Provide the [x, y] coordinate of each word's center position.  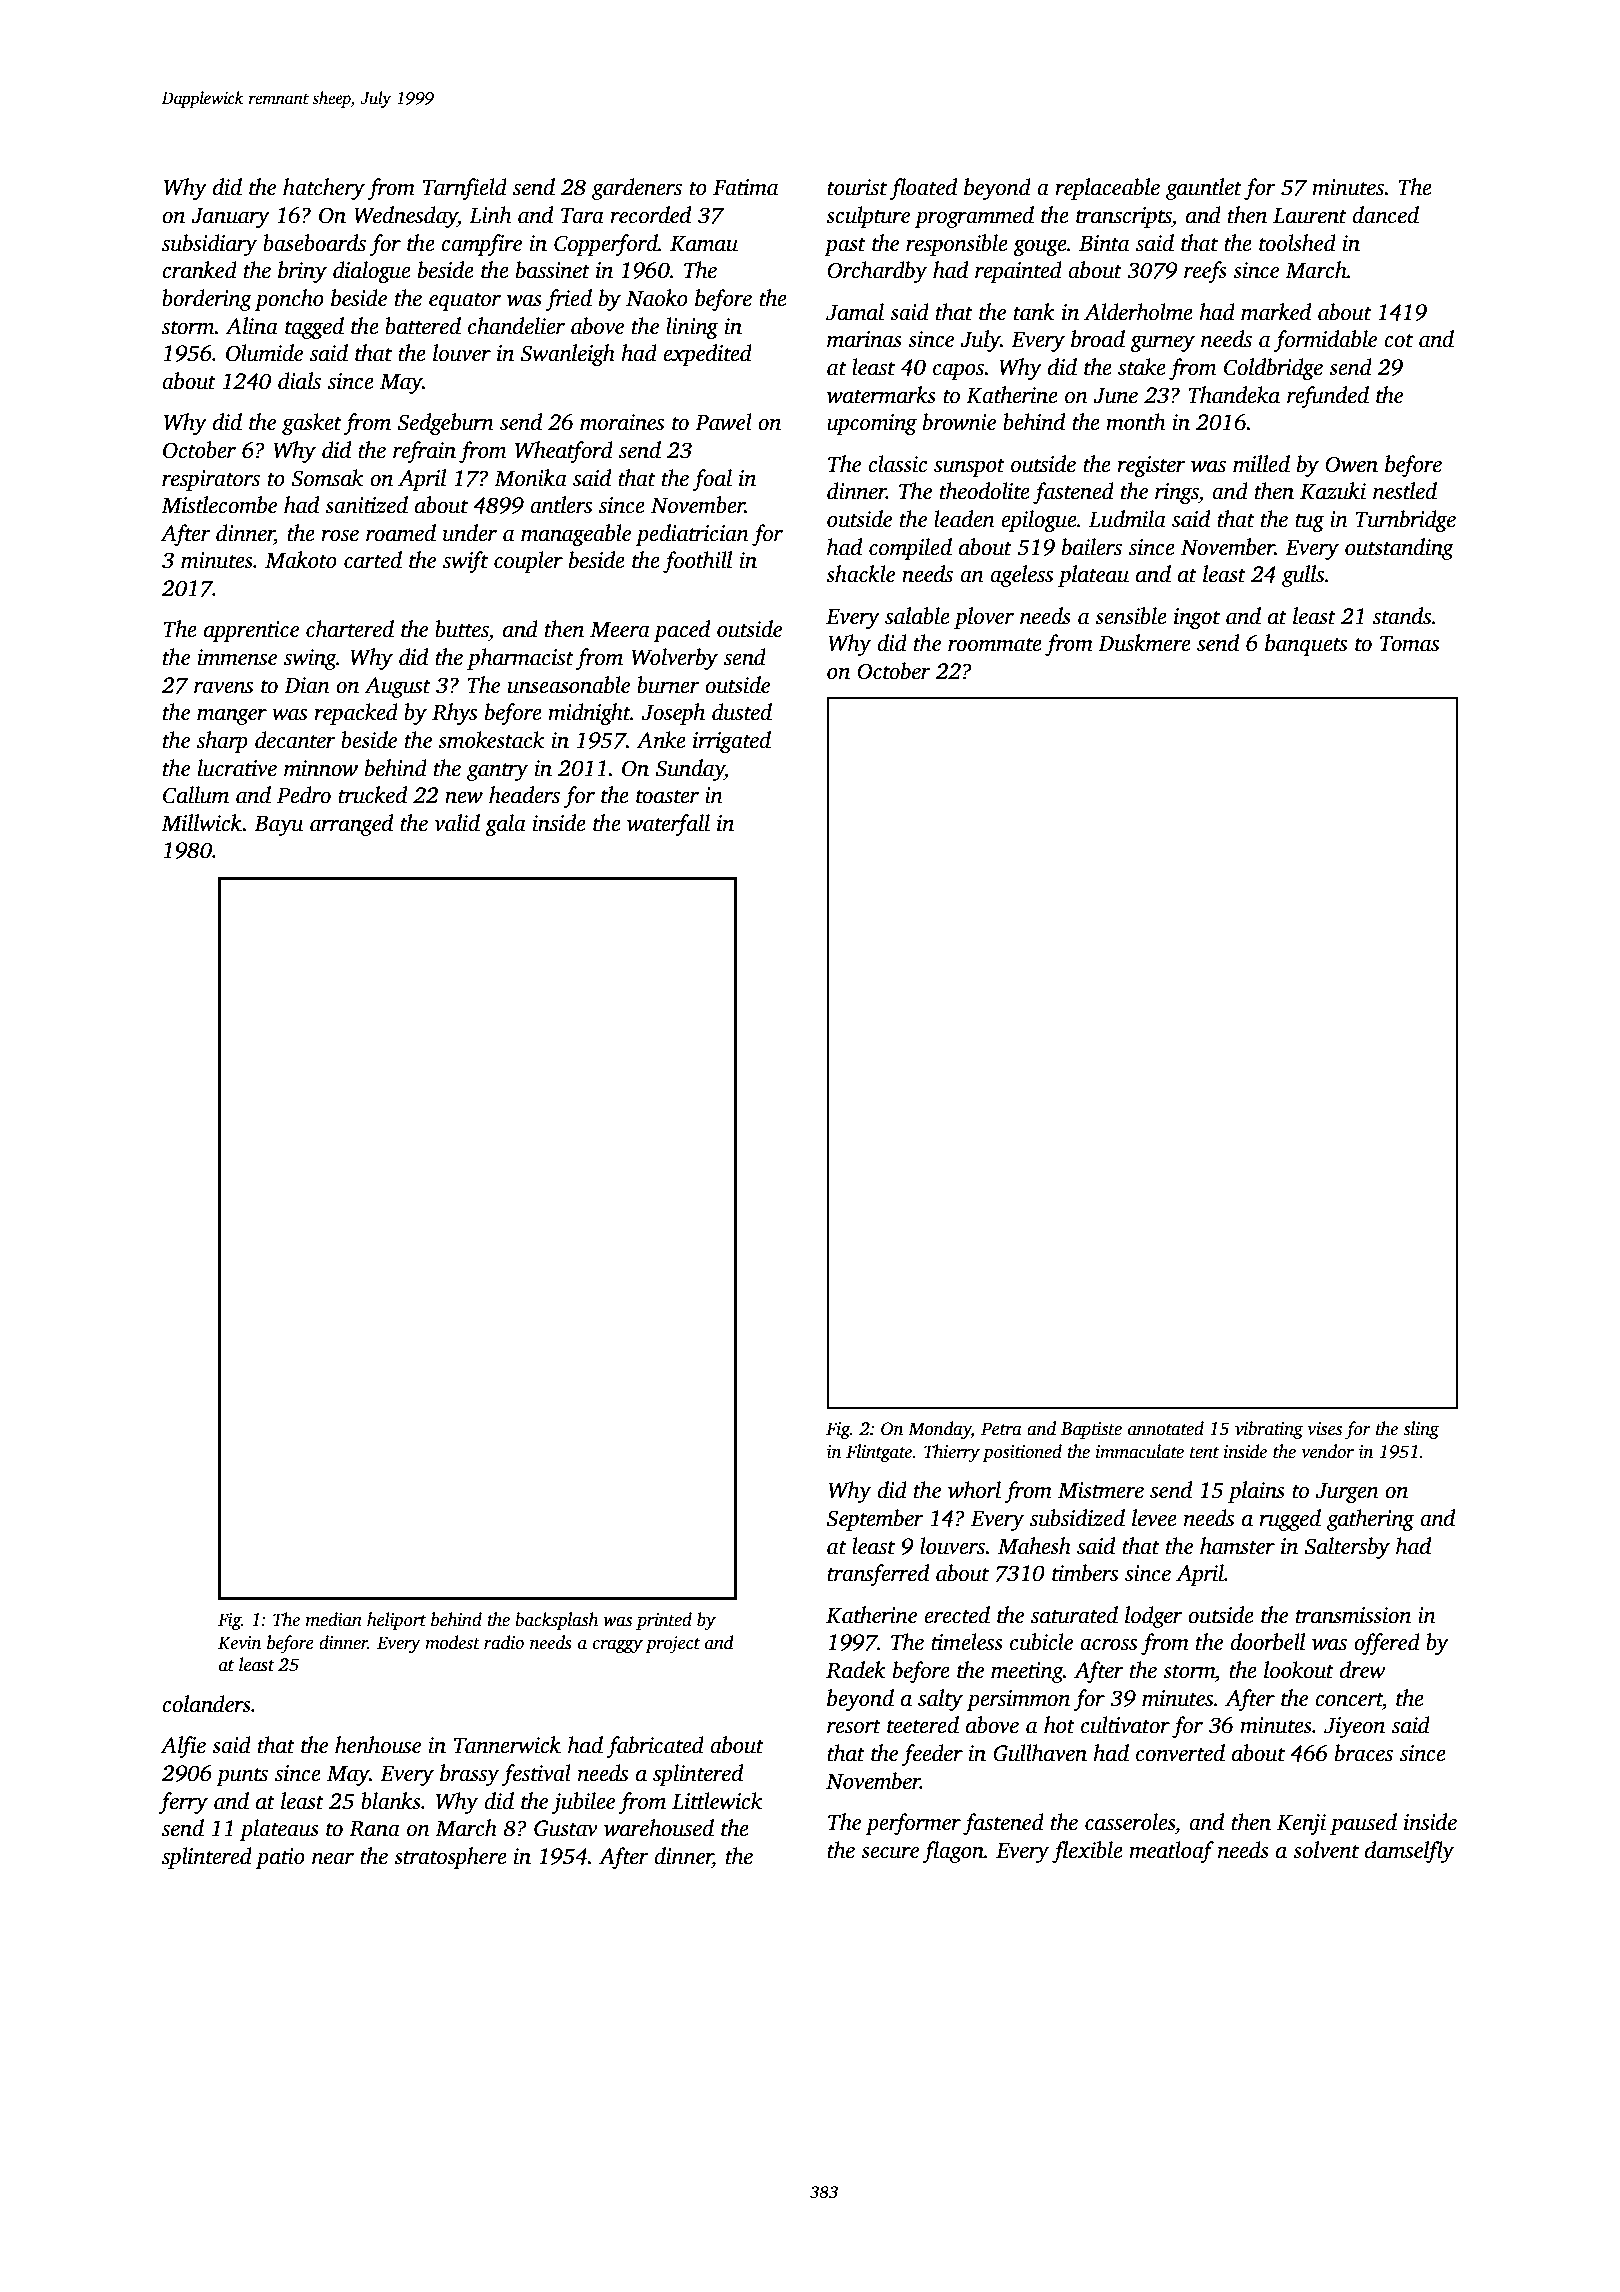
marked [1276, 312]
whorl [974, 1490]
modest [452, 1642]
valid [457, 823]
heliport [396, 1621]
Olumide [264, 353]
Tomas [1409, 644]
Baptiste [1091, 1430]
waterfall [668, 825]
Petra [1001, 1429]
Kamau [704, 244]
